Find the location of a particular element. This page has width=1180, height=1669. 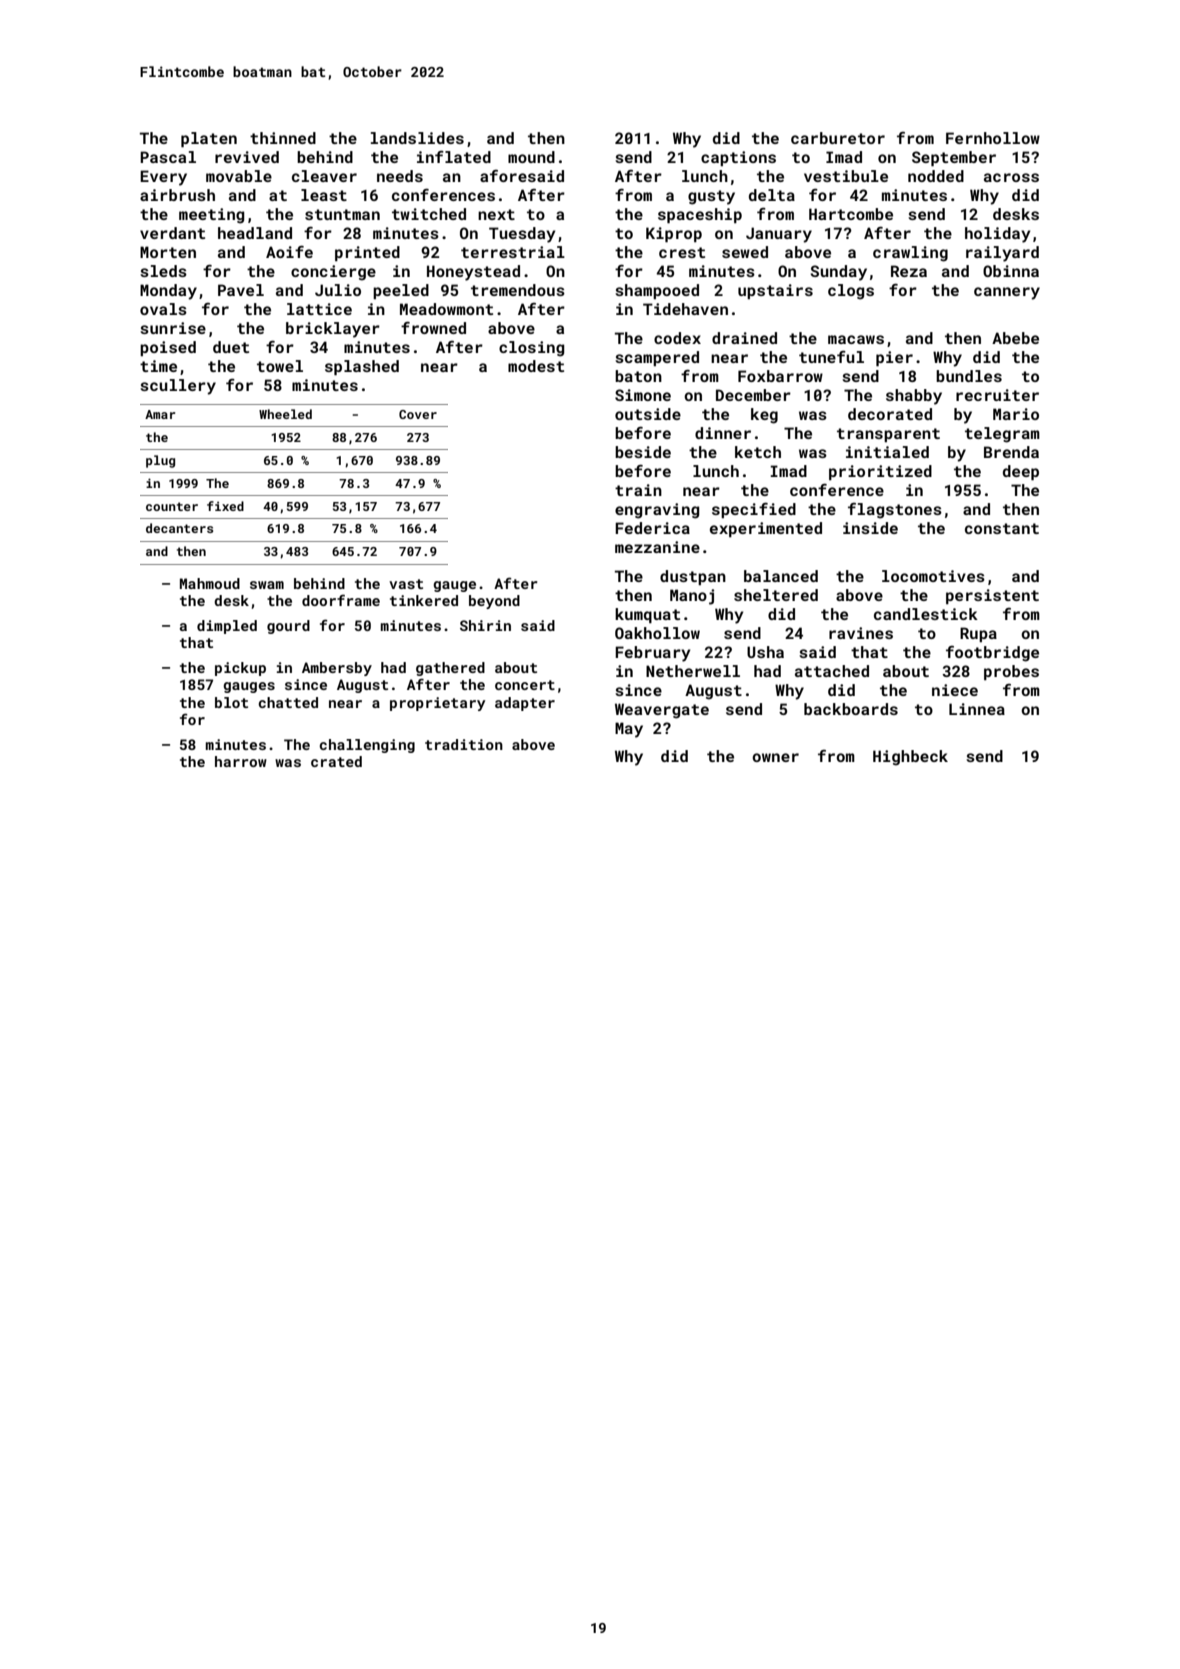

tremendous is located at coordinates (518, 290).
